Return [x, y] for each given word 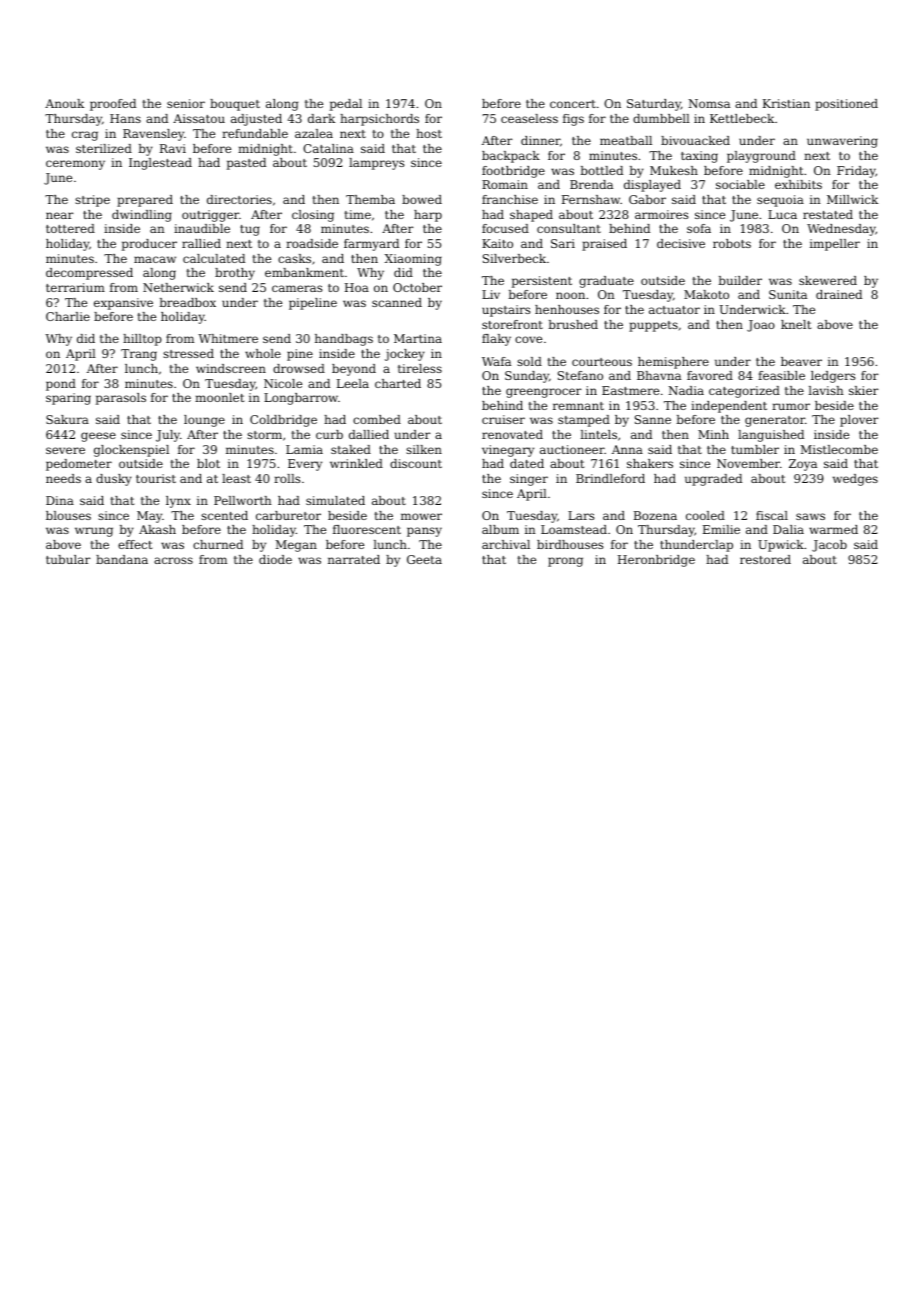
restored [765, 559]
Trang [139, 355]
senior [186, 103]
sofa [699, 228]
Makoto [706, 294]
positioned [846, 105]
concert [573, 104]
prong [565, 562]
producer [149, 245]
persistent [542, 282]
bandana [122, 559]
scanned [397, 302]
